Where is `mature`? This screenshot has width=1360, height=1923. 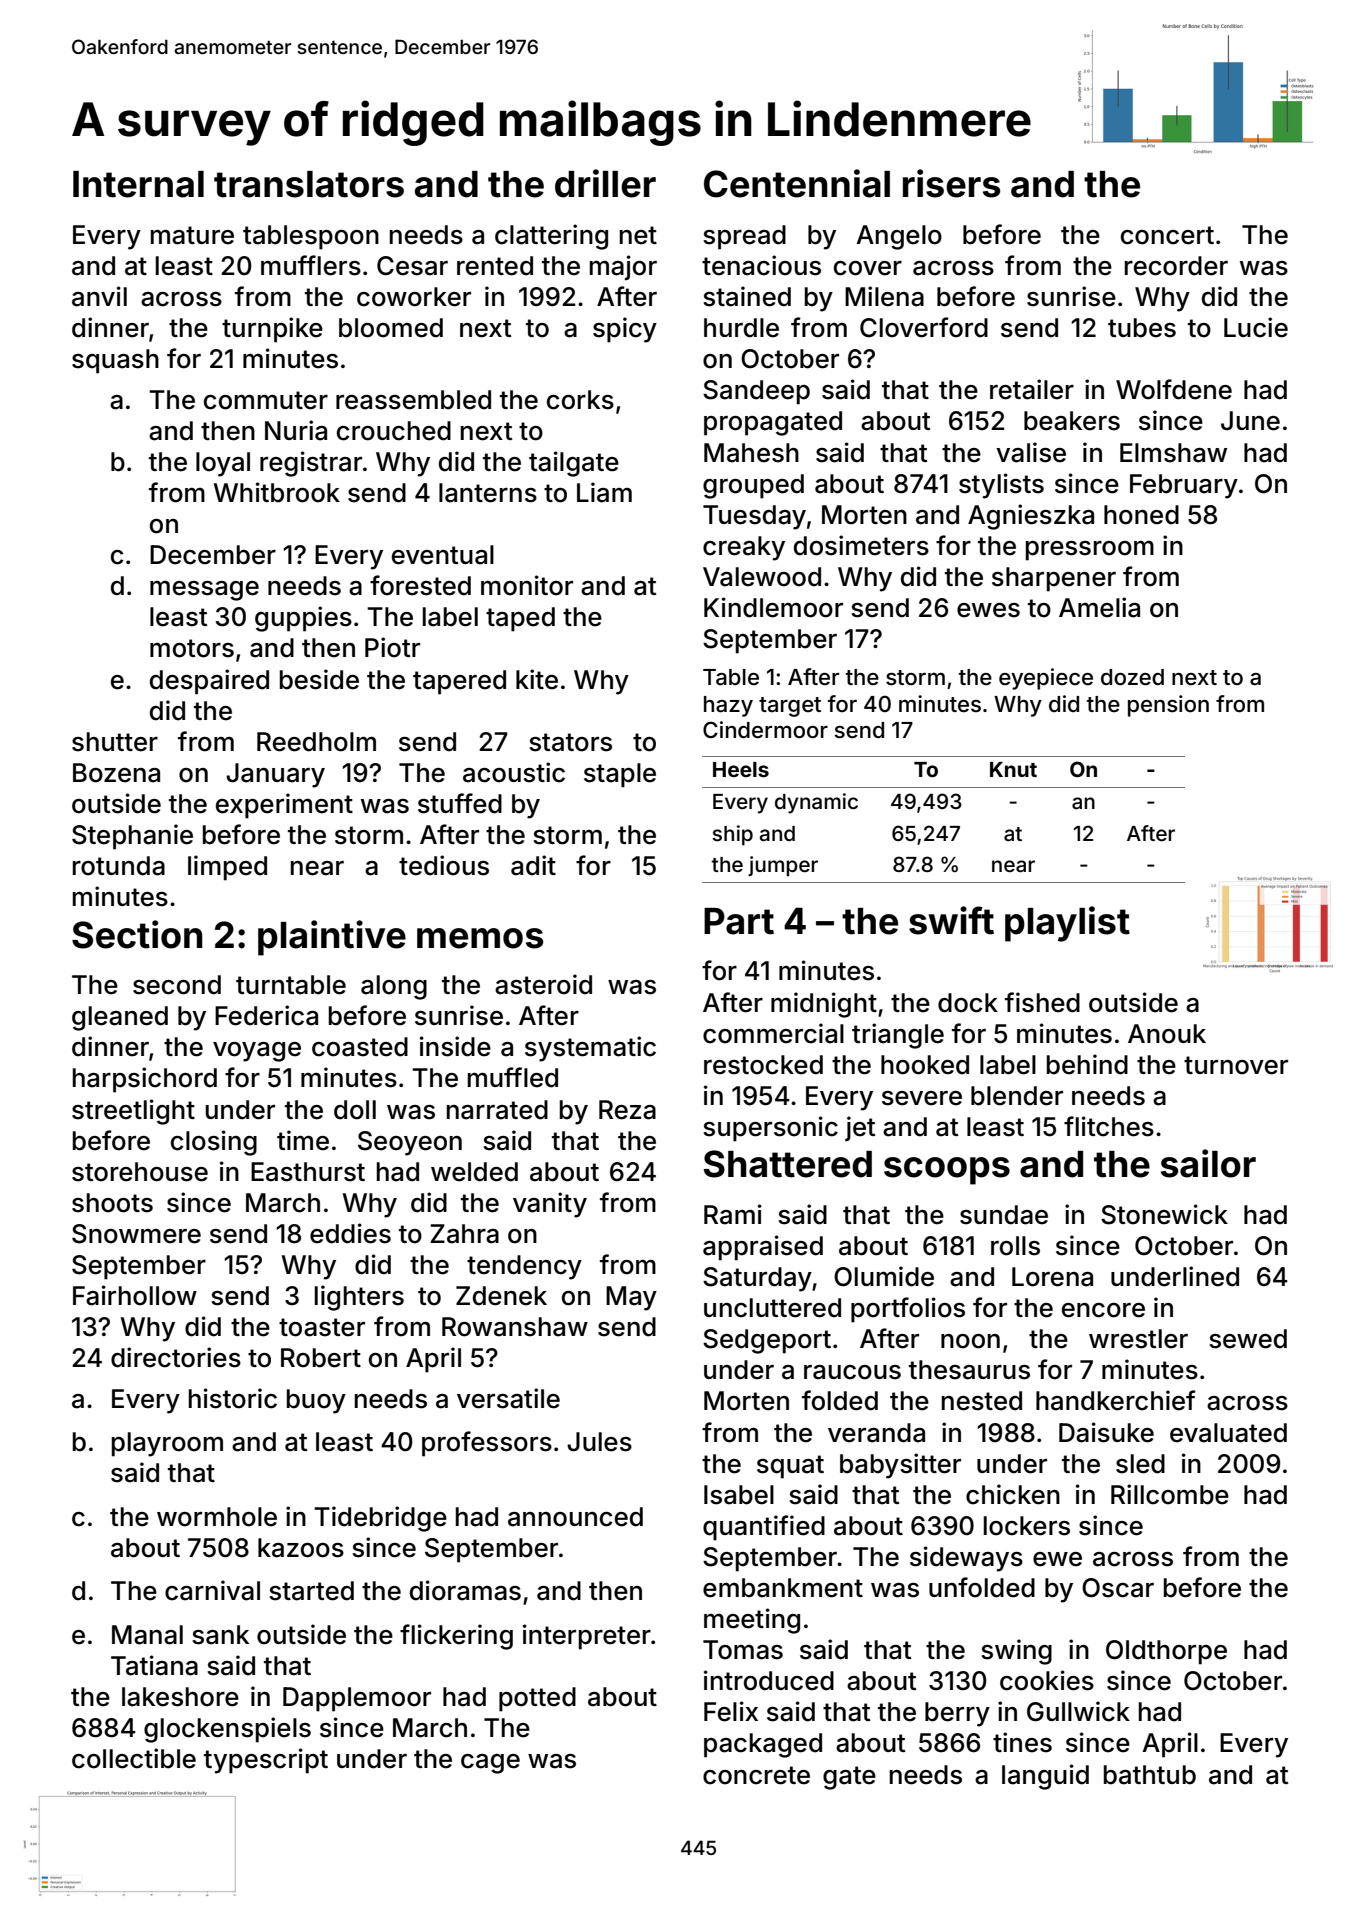
mature is located at coordinates (192, 235).
